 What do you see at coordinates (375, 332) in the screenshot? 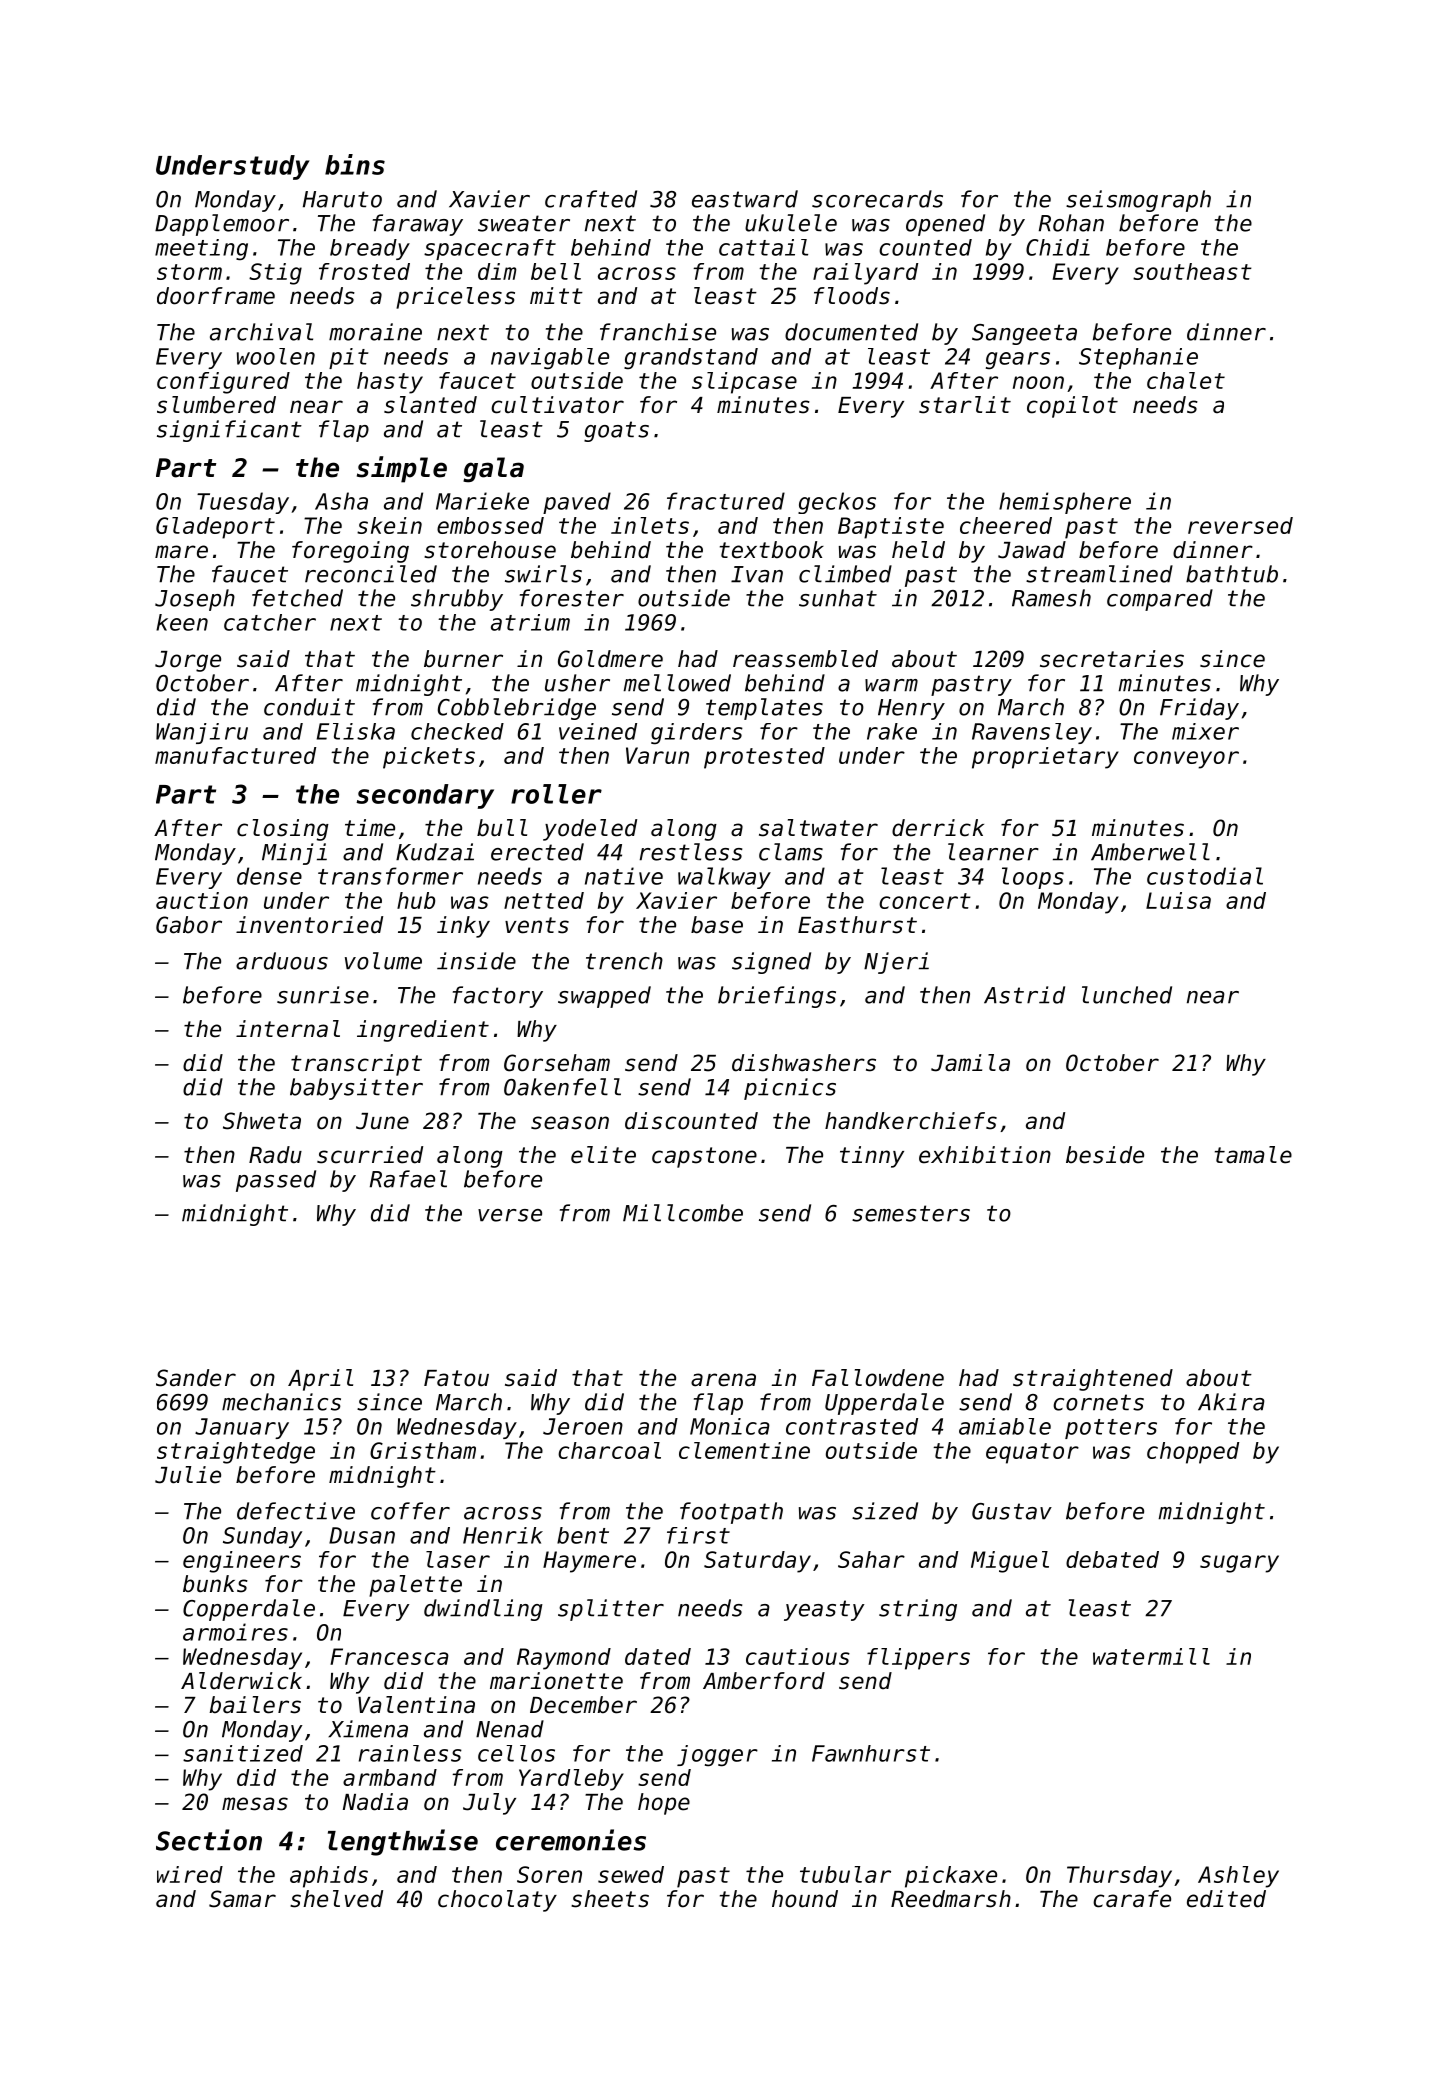
I see `moraine` at bounding box center [375, 332].
